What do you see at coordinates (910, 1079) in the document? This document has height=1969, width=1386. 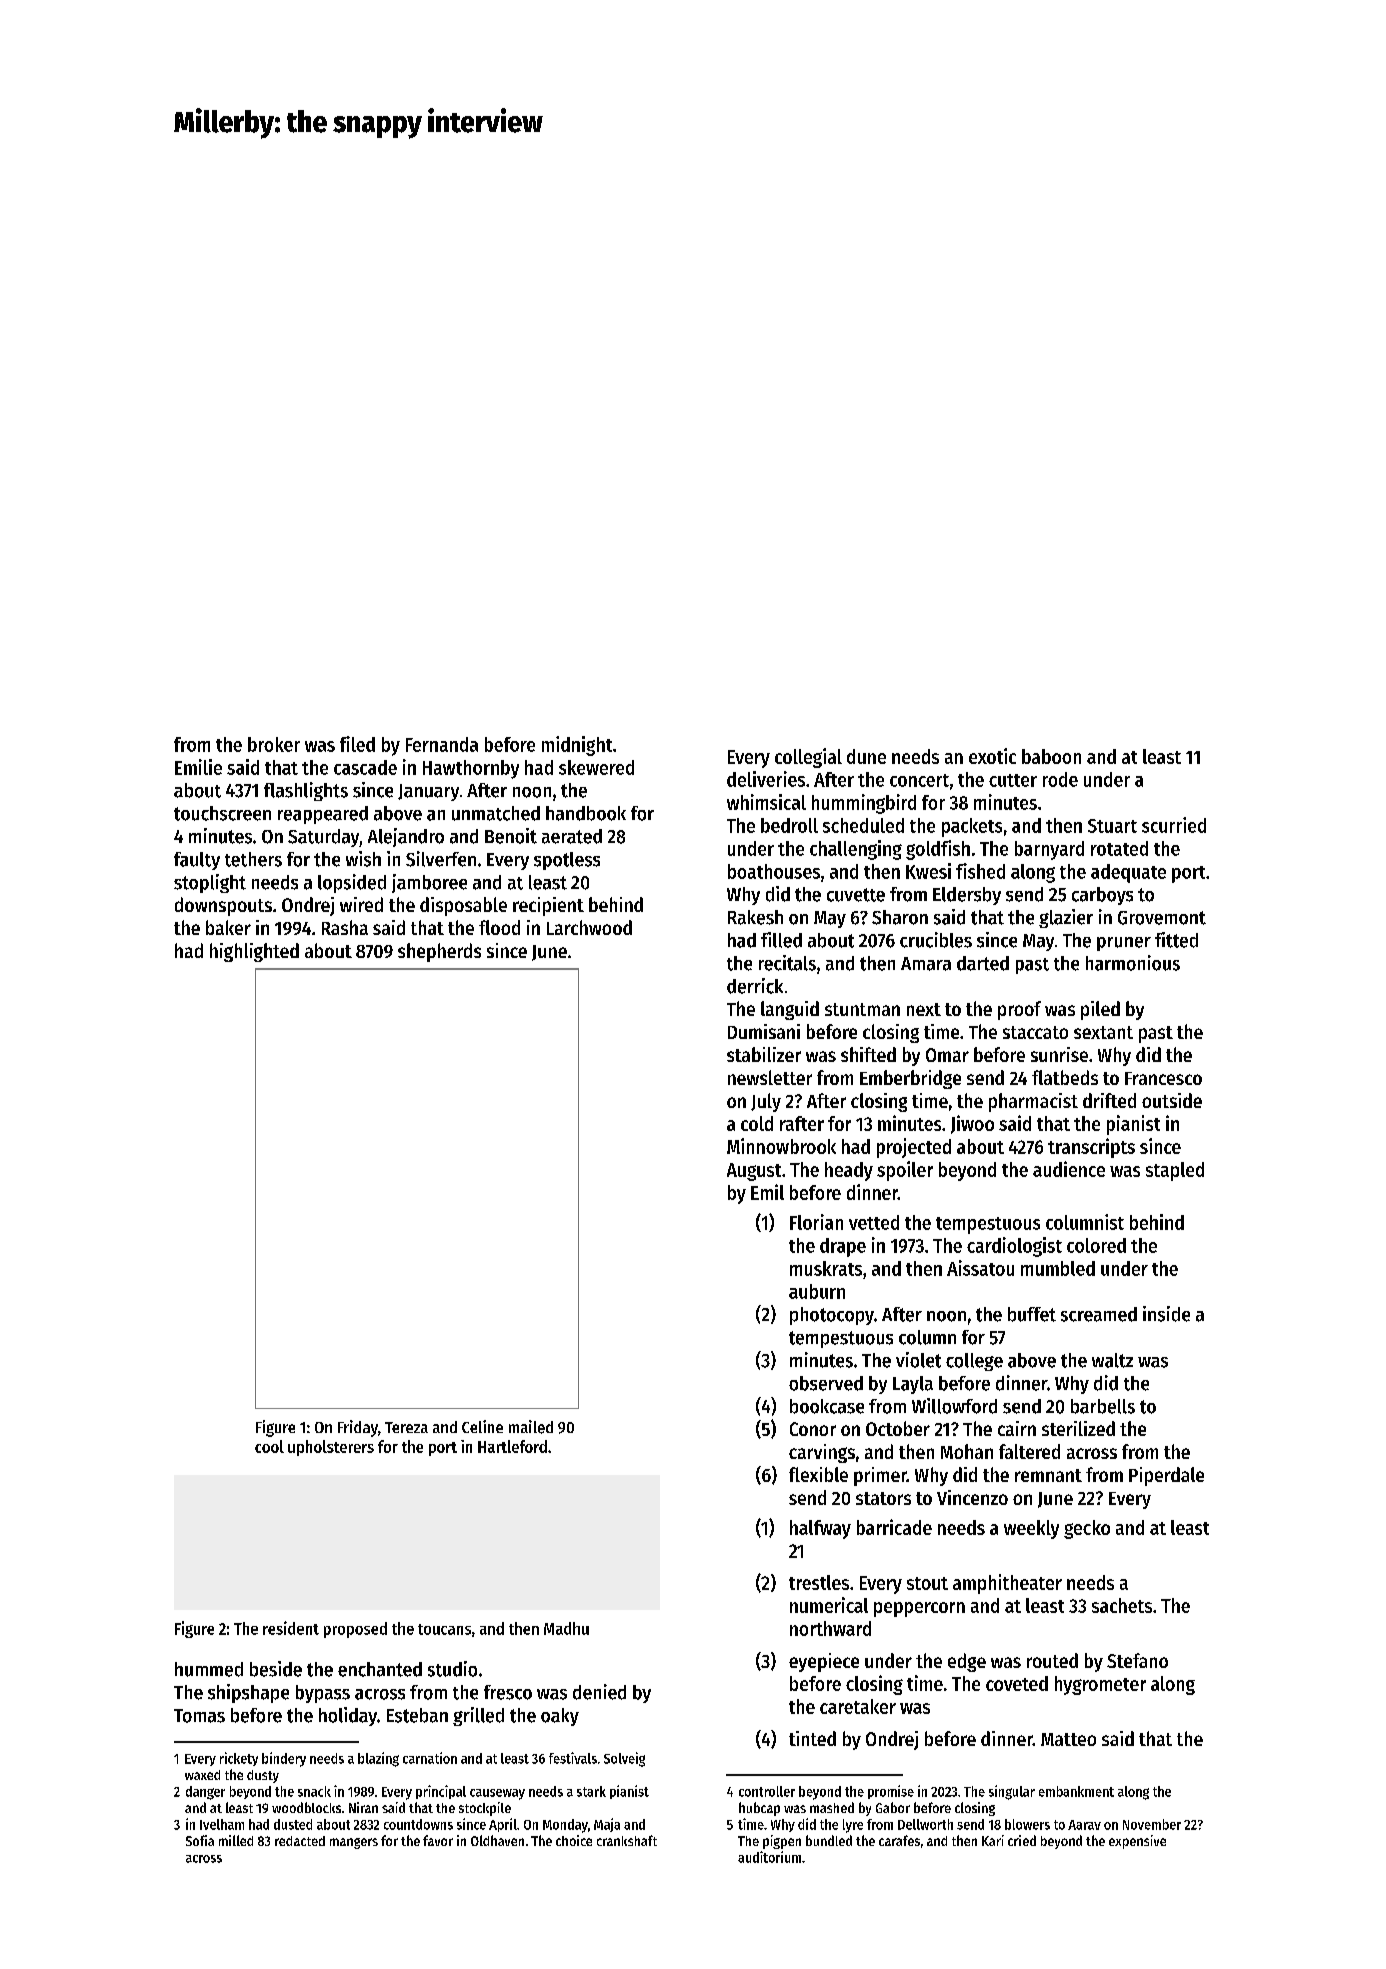 I see `Emberbridge` at bounding box center [910, 1079].
